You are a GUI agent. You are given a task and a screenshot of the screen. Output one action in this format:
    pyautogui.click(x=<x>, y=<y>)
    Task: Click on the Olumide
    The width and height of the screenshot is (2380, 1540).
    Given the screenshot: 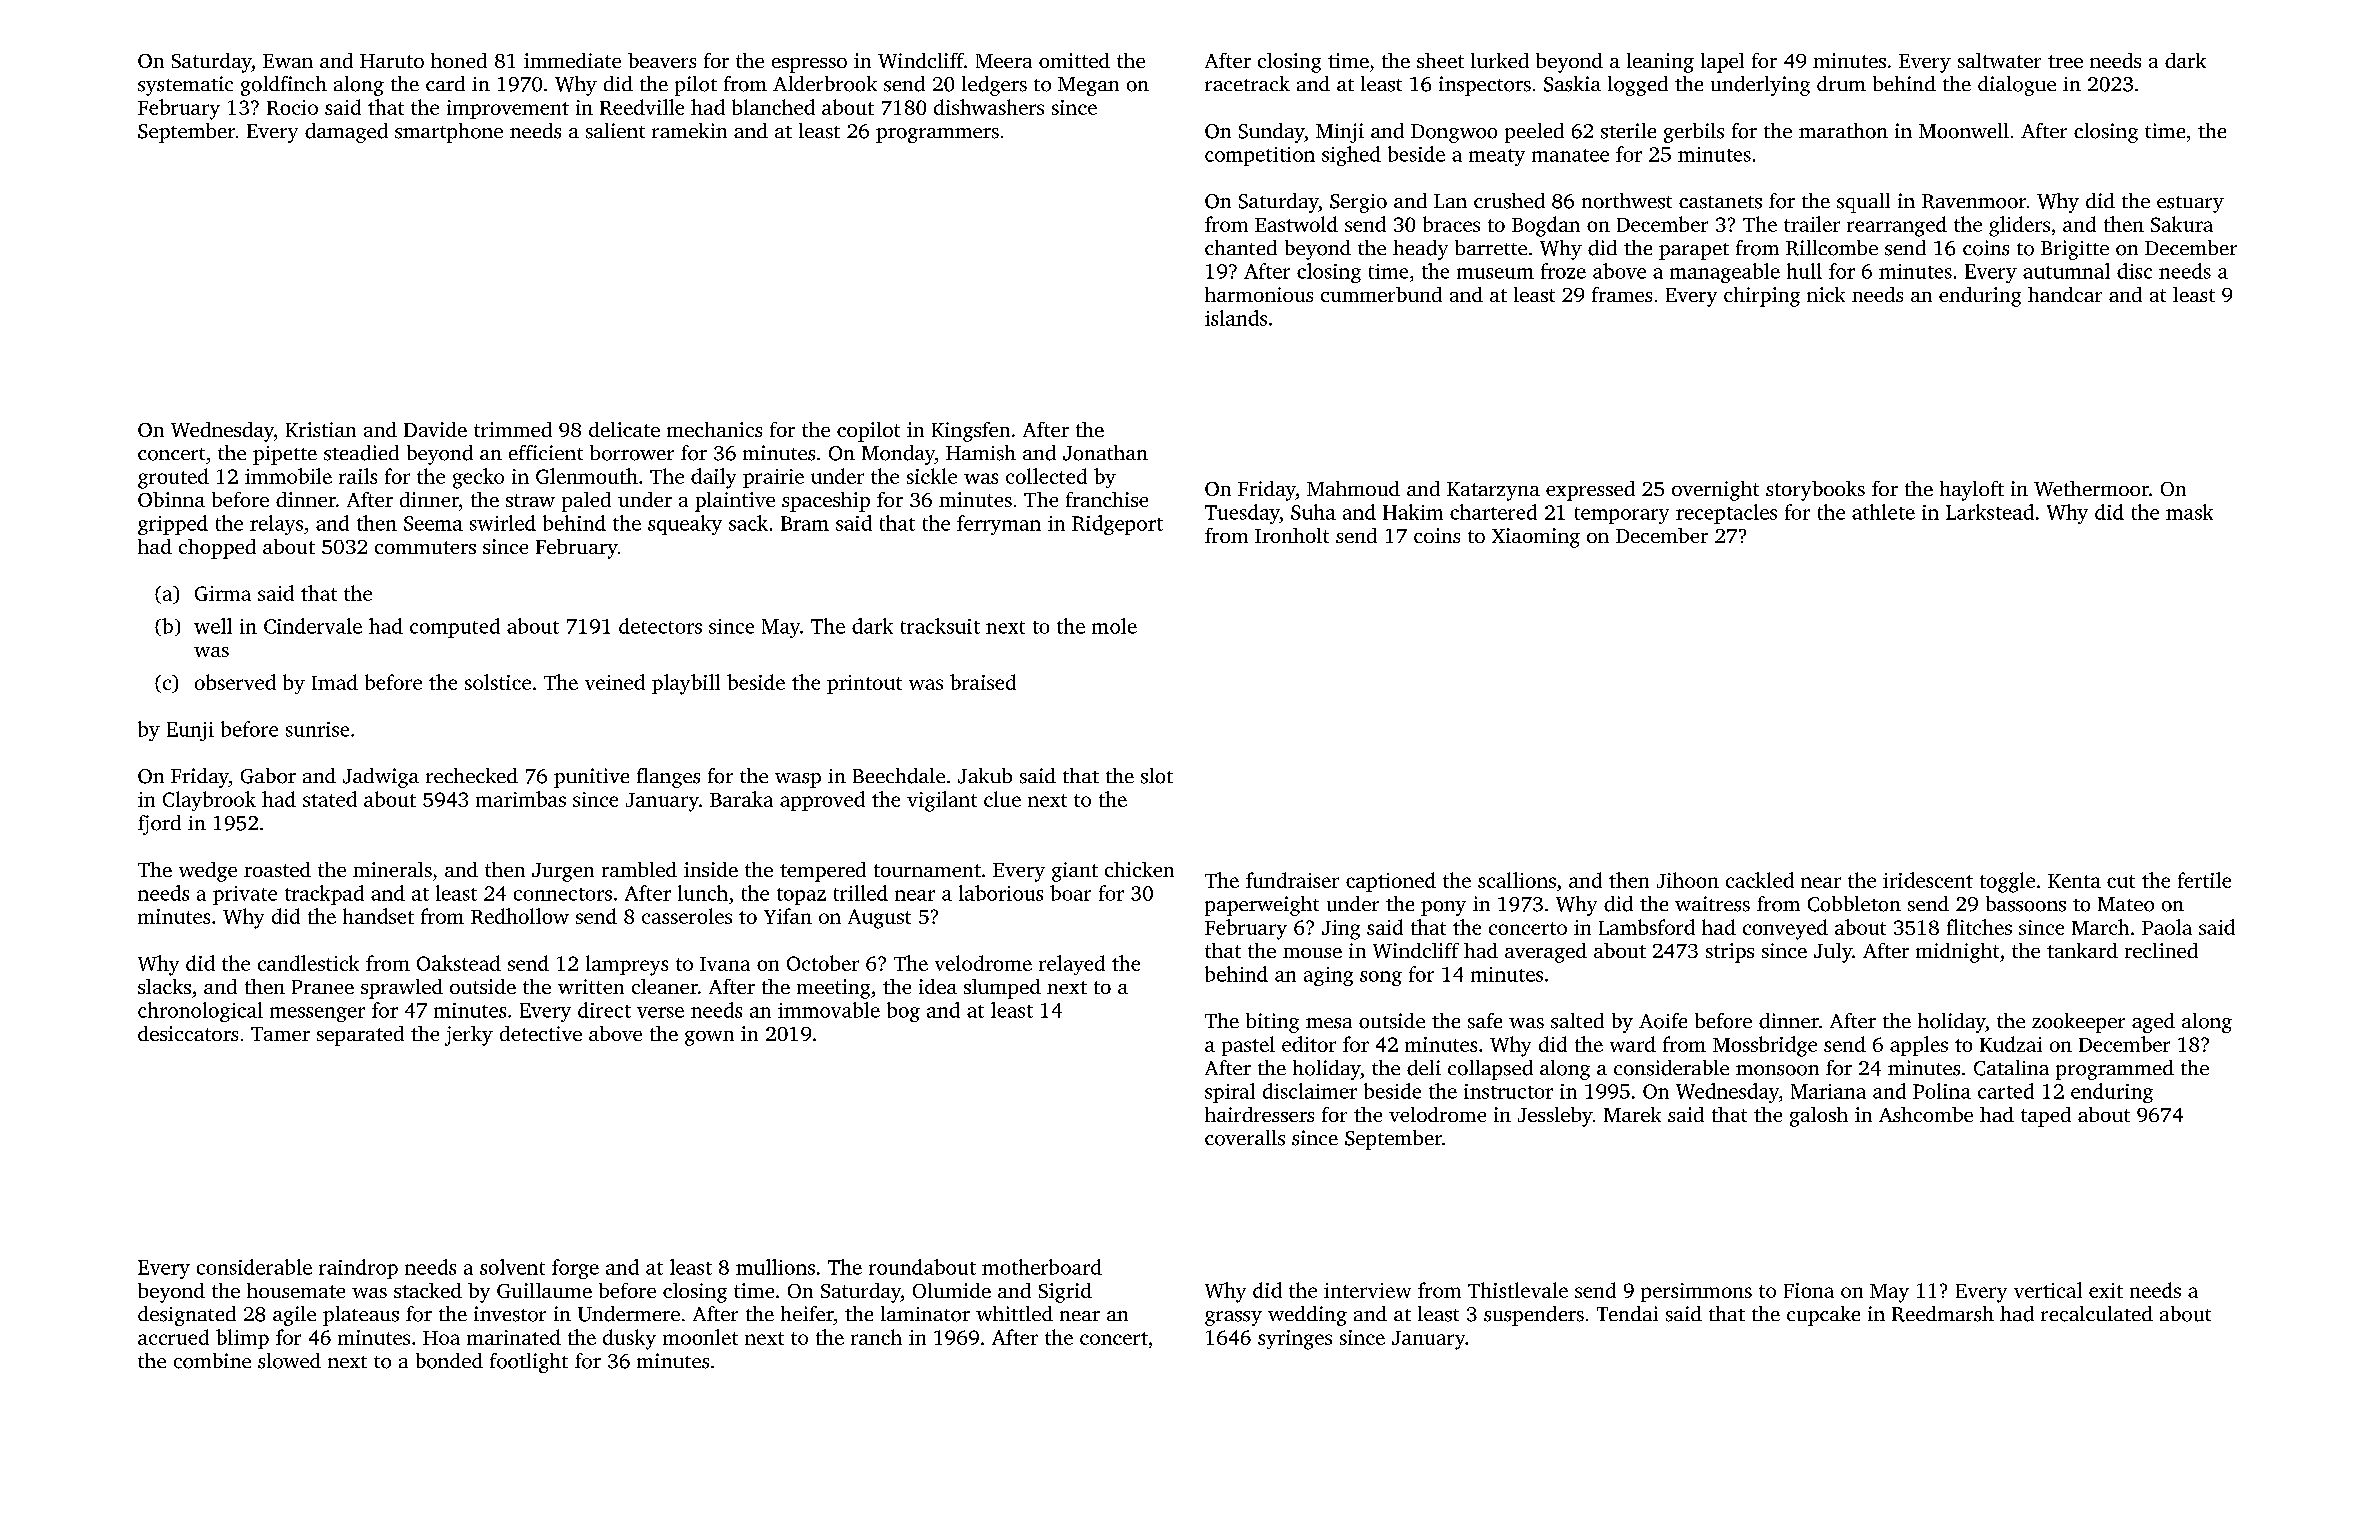 What is the action you would take?
    pyautogui.click(x=952, y=1290)
